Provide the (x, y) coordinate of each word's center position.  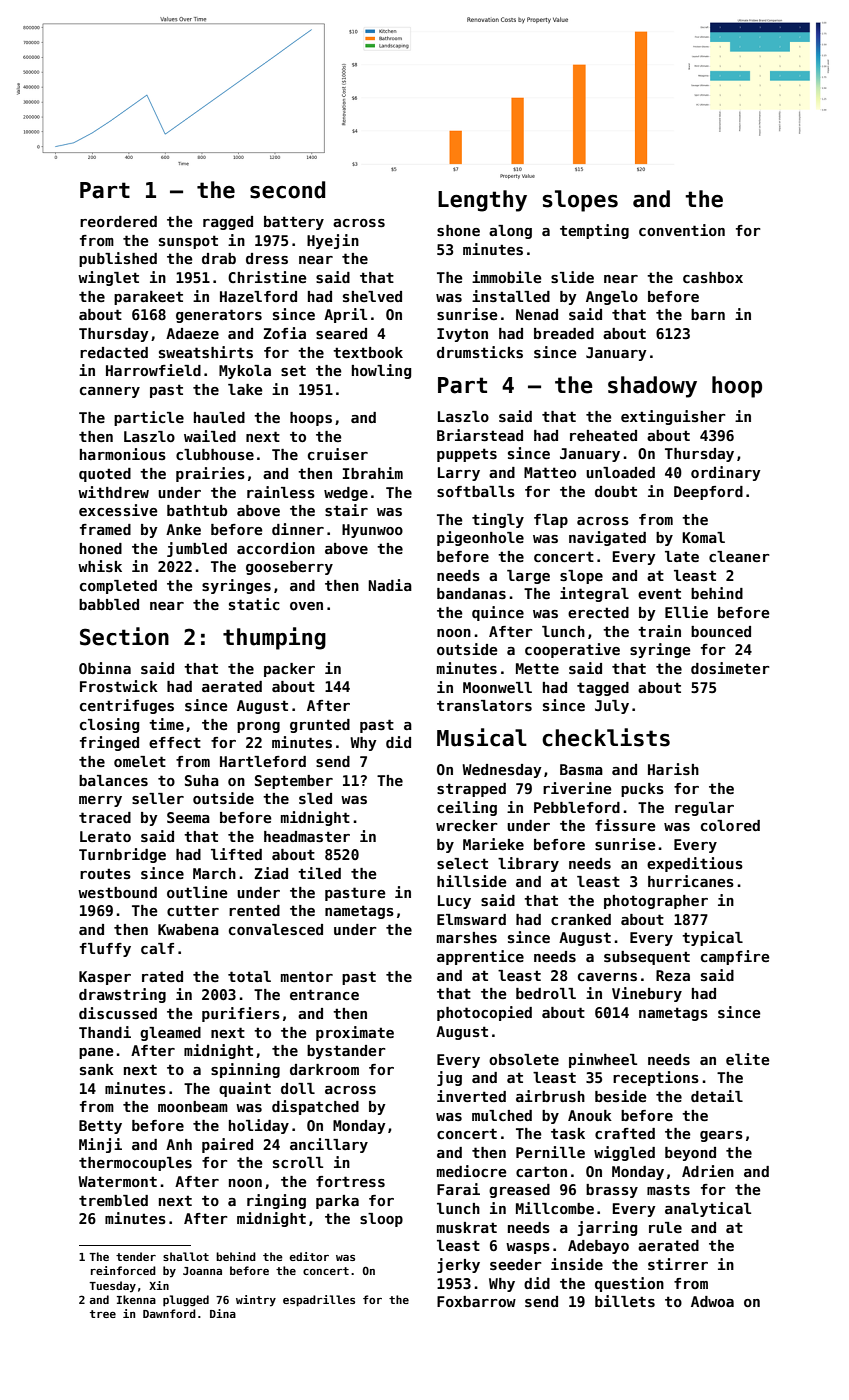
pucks (642, 790)
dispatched (315, 1107)
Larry (459, 474)
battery (294, 223)
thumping (274, 638)
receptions (656, 1078)
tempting (594, 231)
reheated (603, 435)
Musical (482, 737)
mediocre (472, 1171)
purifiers (241, 1014)
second (287, 190)
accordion (276, 548)
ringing (276, 1201)
